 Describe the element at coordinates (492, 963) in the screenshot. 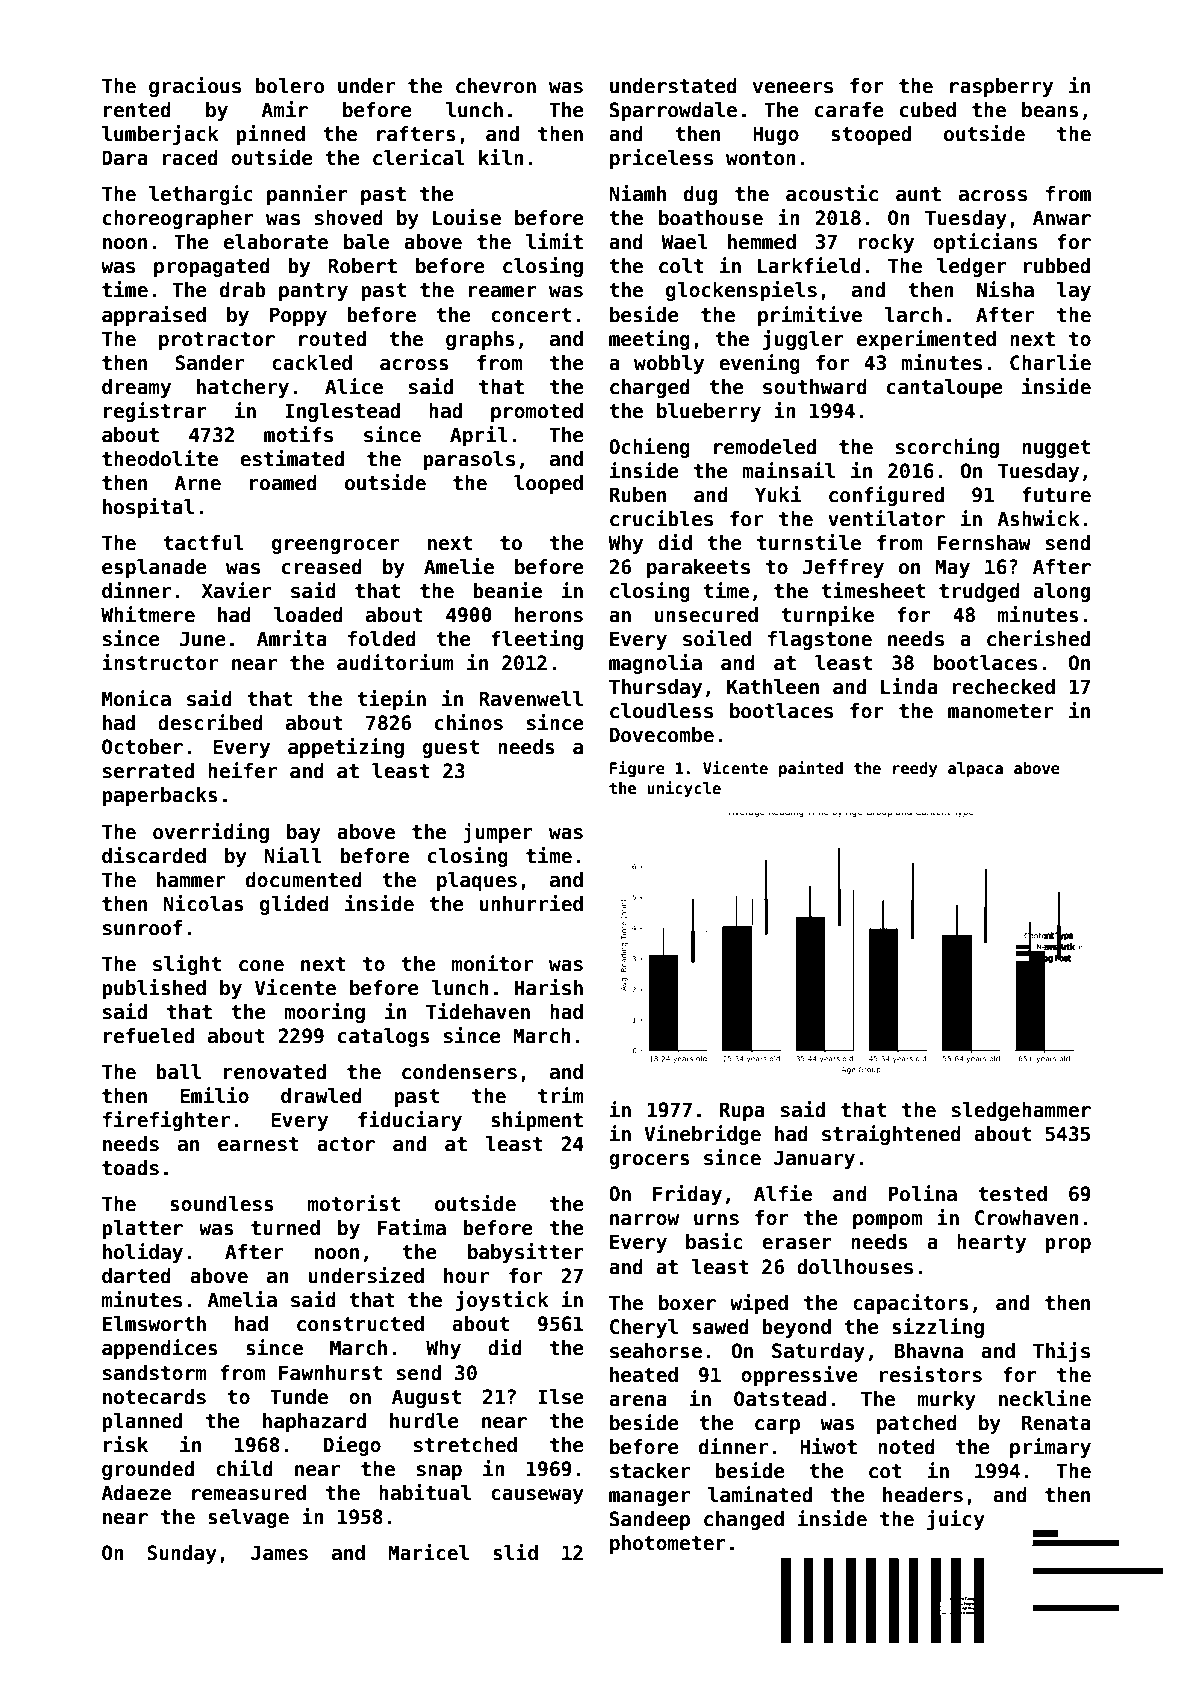

I see `monitor` at that location.
